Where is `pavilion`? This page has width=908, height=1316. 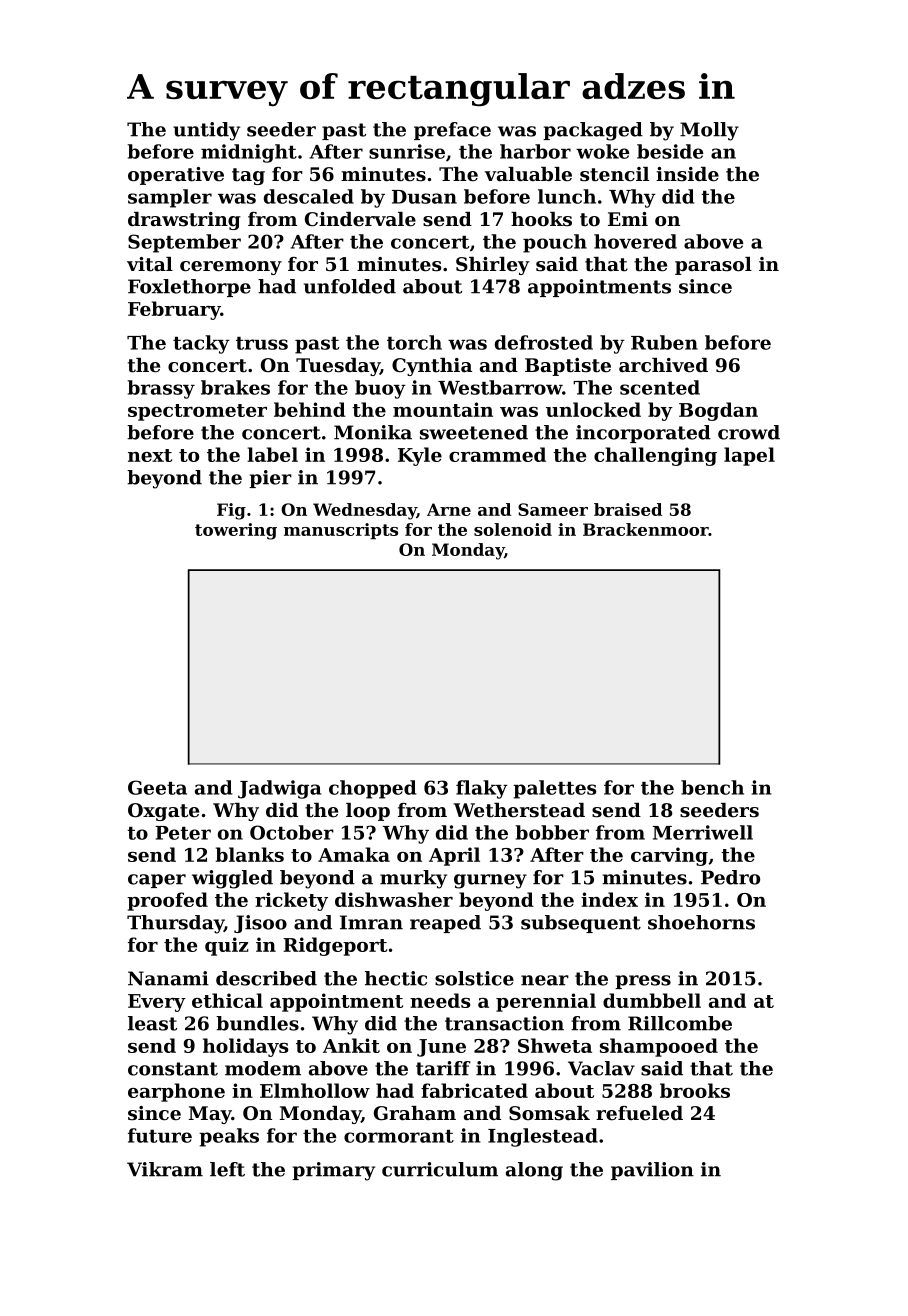
pavilion is located at coordinates (652, 1171).
